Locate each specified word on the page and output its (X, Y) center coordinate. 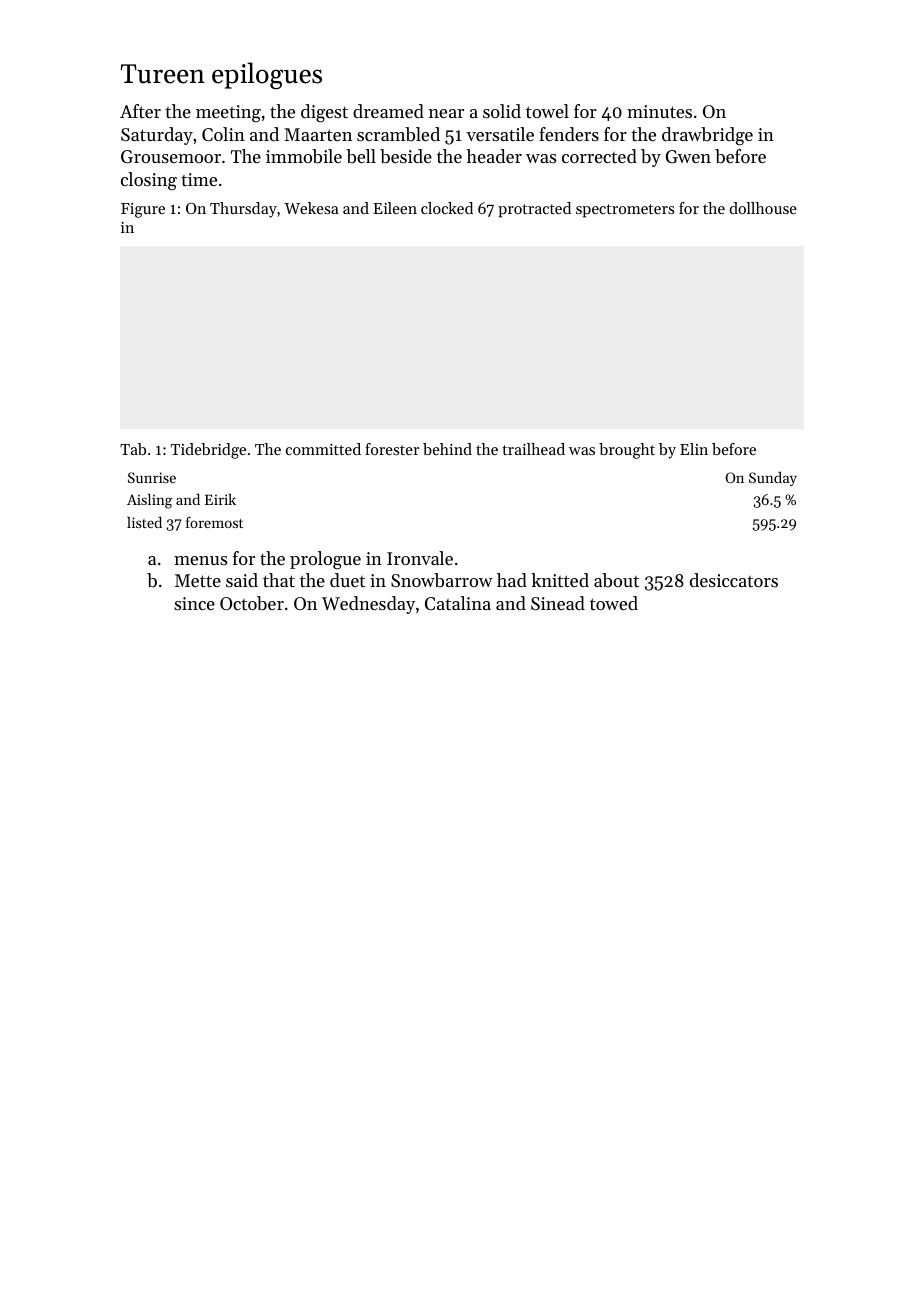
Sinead (558, 603)
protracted (534, 210)
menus (200, 560)
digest (324, 113)
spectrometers (625, 211)
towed (614, 603)
